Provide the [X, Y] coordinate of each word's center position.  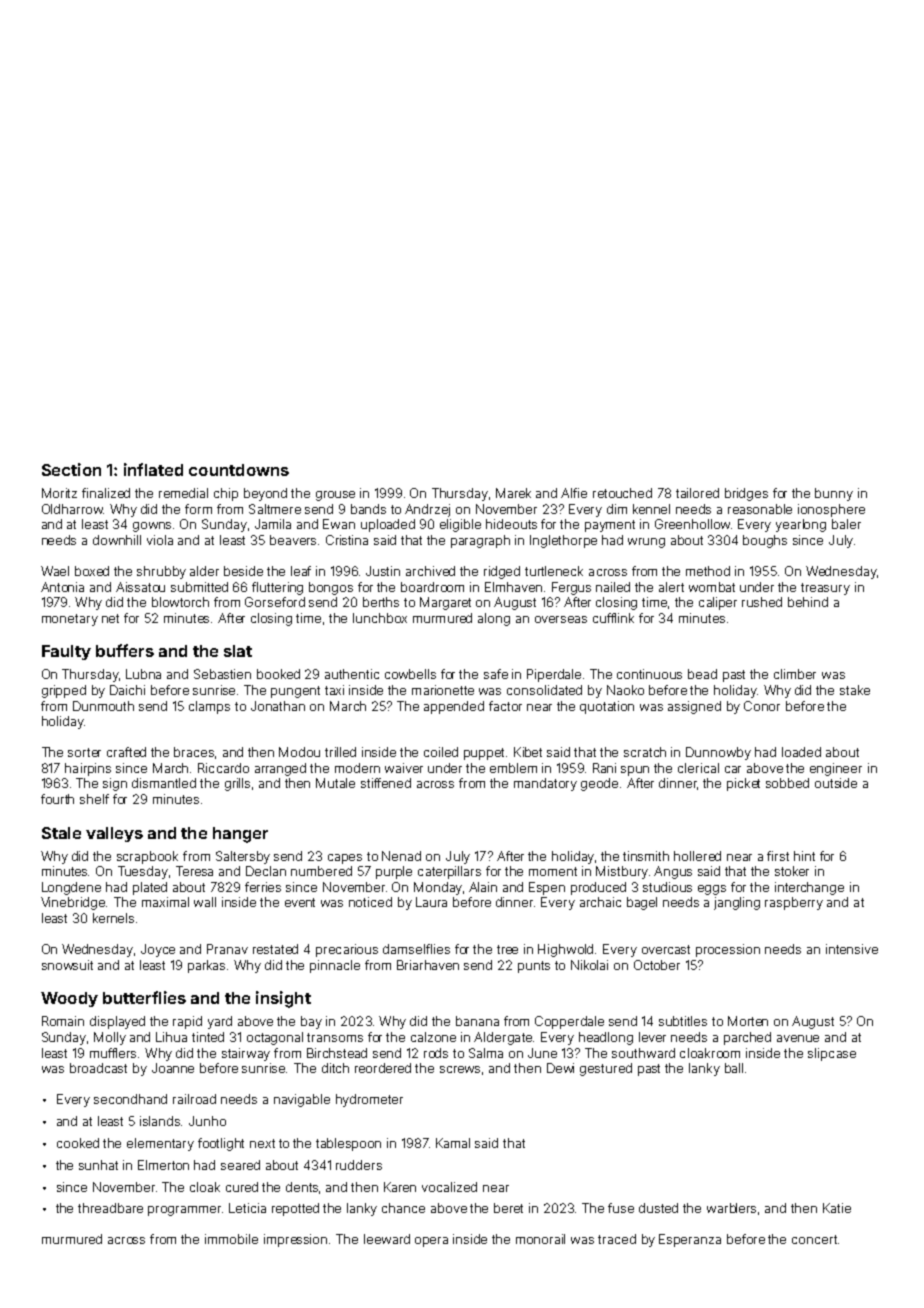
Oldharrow [72, 509]
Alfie [574, 493]
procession [728, 950]
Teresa [194, 871]
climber [795, 674]
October [657, 965]
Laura [431, 902]
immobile [231, 1239]
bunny [834, 494]
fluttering [277, 588]
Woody [69, 999]
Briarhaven [428, 965]
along [494, 619]
